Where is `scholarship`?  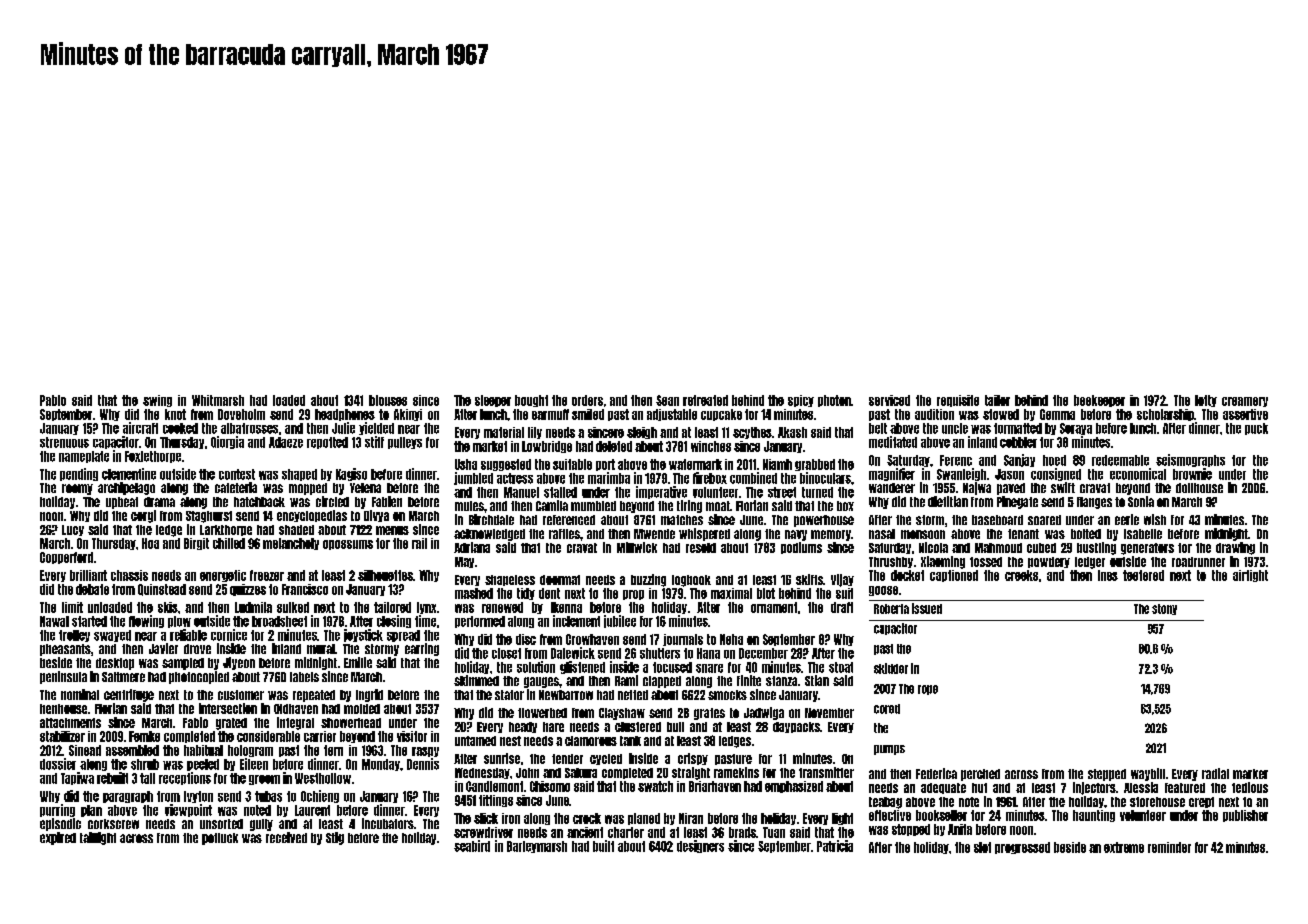
scholarship is located at coordinates (1165, 415).
